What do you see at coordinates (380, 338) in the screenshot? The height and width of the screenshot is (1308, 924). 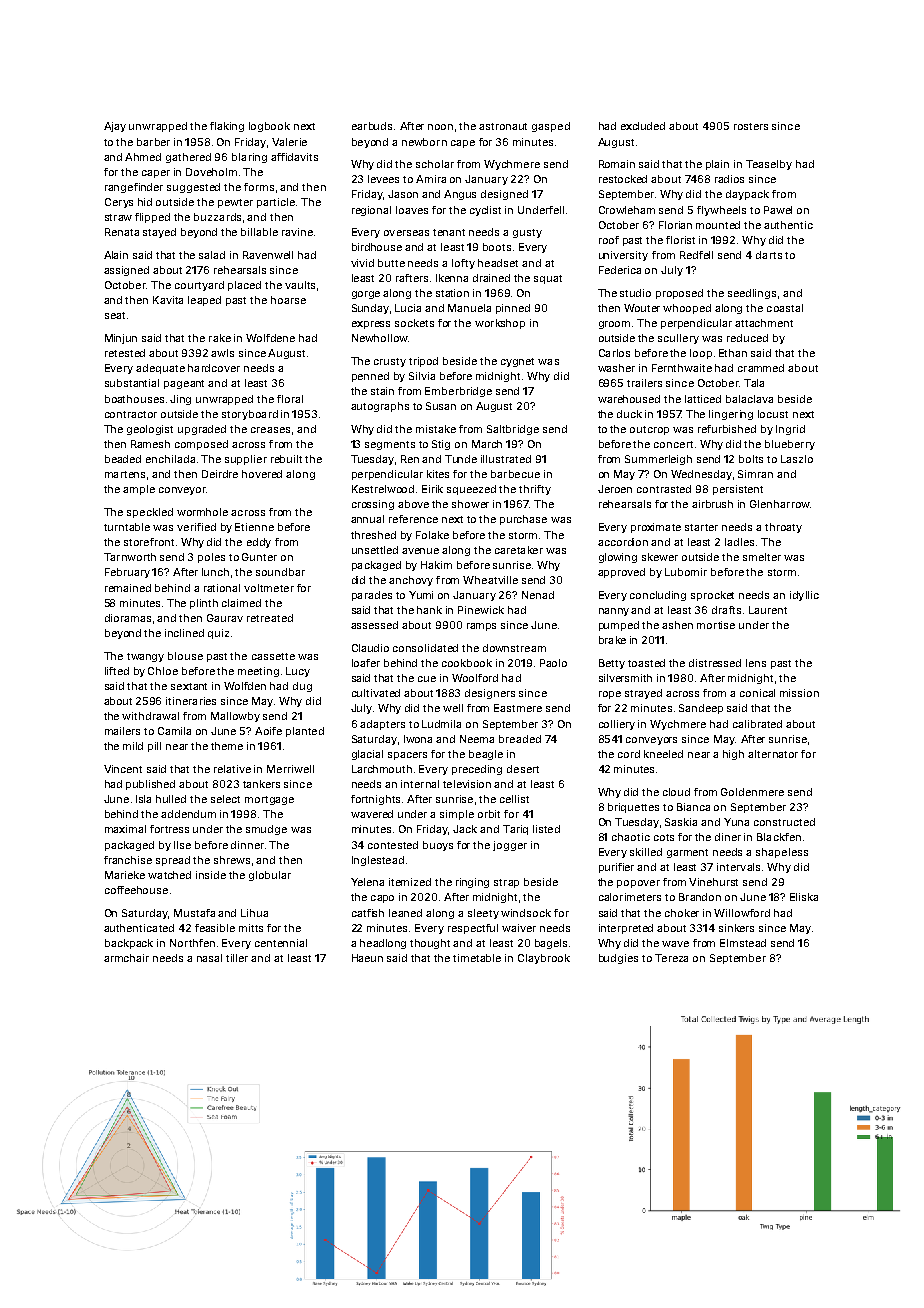 I see `Newhollow` at bounding box center [380, 338].
